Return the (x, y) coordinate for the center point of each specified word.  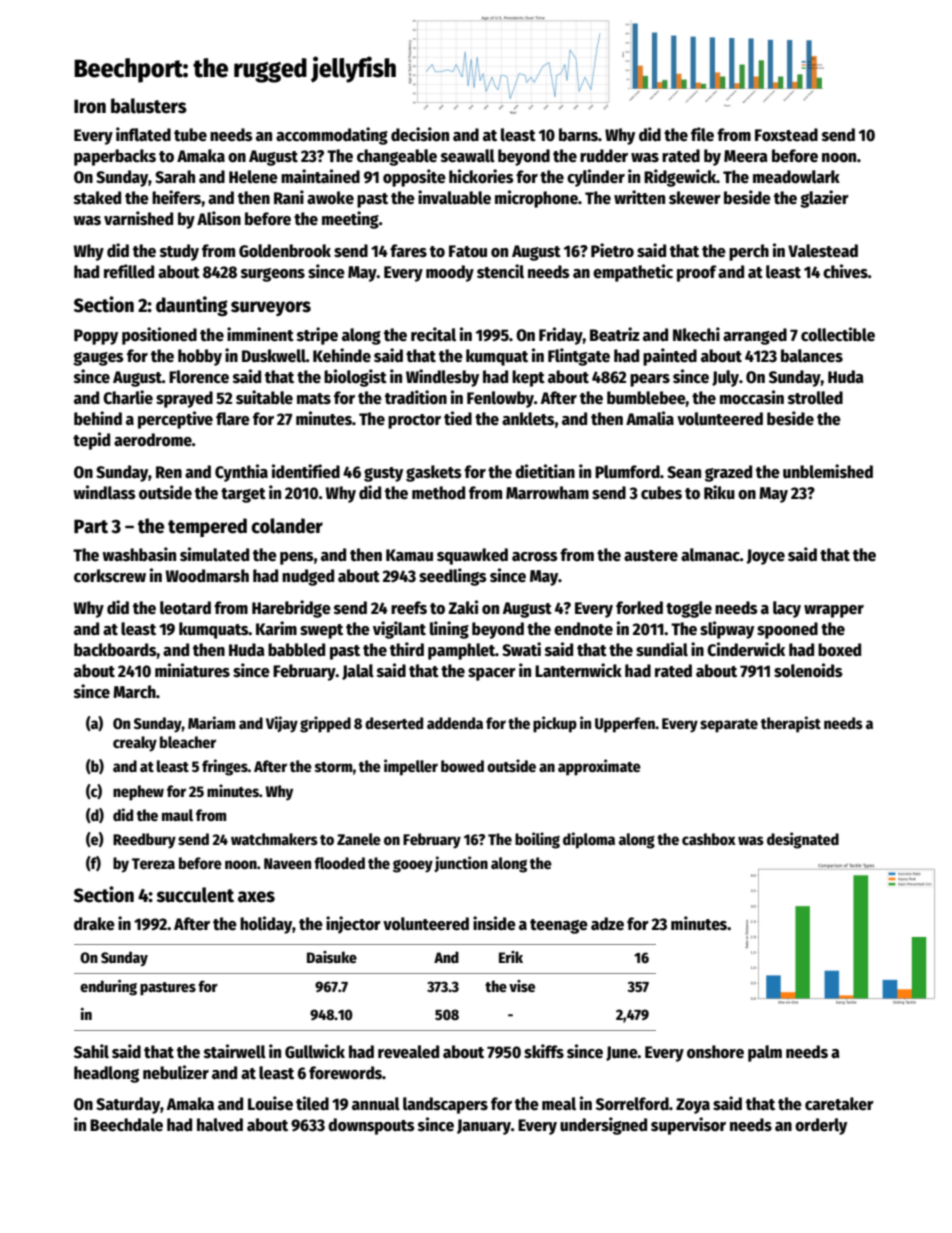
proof (697, 273)
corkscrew (110, 576)
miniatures (192, 670)
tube (190, 134)
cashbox (709, 839)
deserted (394, 723)
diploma (589, 840)
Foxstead (786, 135)
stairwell (235, 1051)
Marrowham (547, 493)
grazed (728, 473)
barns (578, 135)
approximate (599, 767)
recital (433, 334)
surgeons (273, 275)
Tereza (153, 863)
